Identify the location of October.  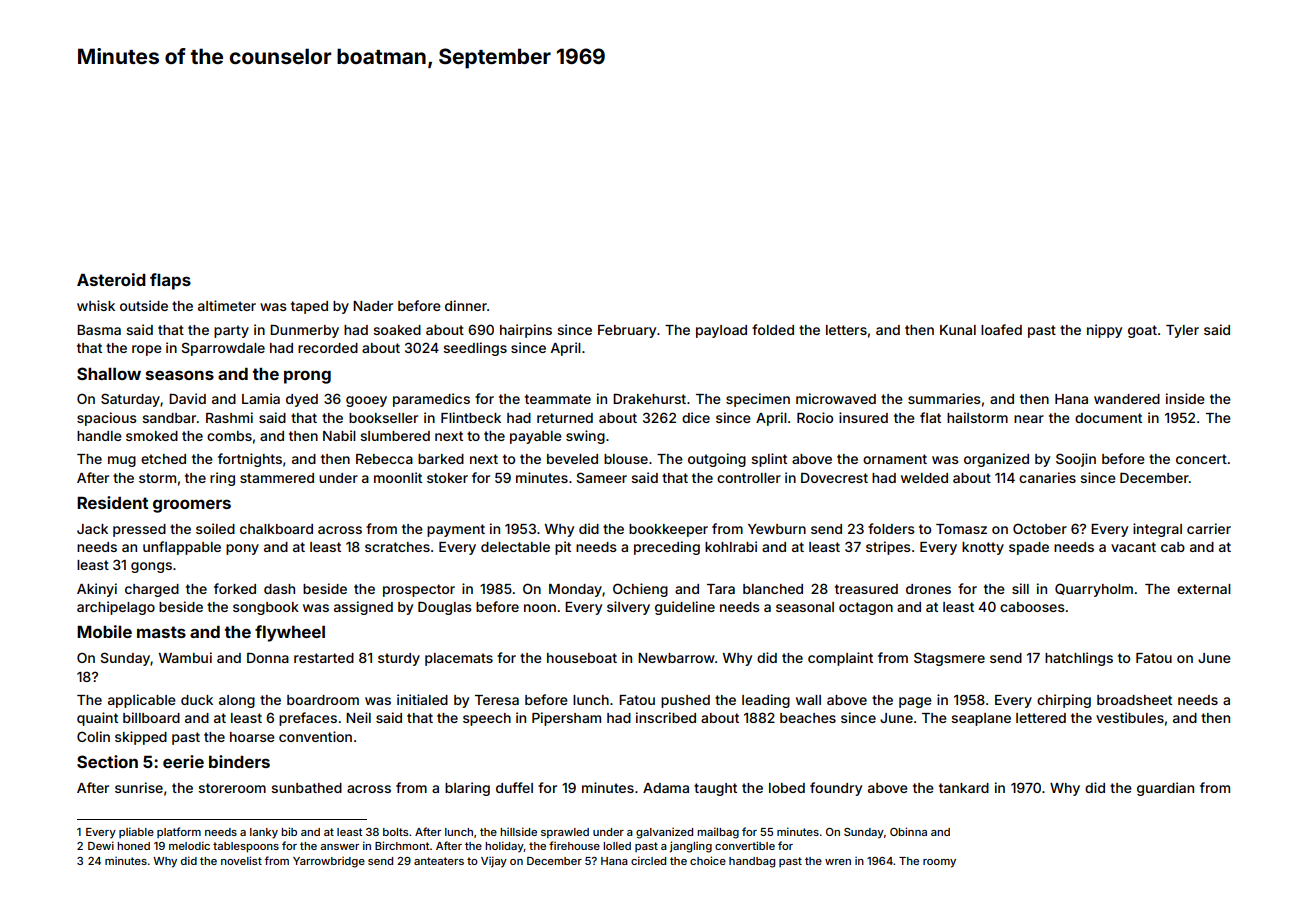
(1040, 528).
